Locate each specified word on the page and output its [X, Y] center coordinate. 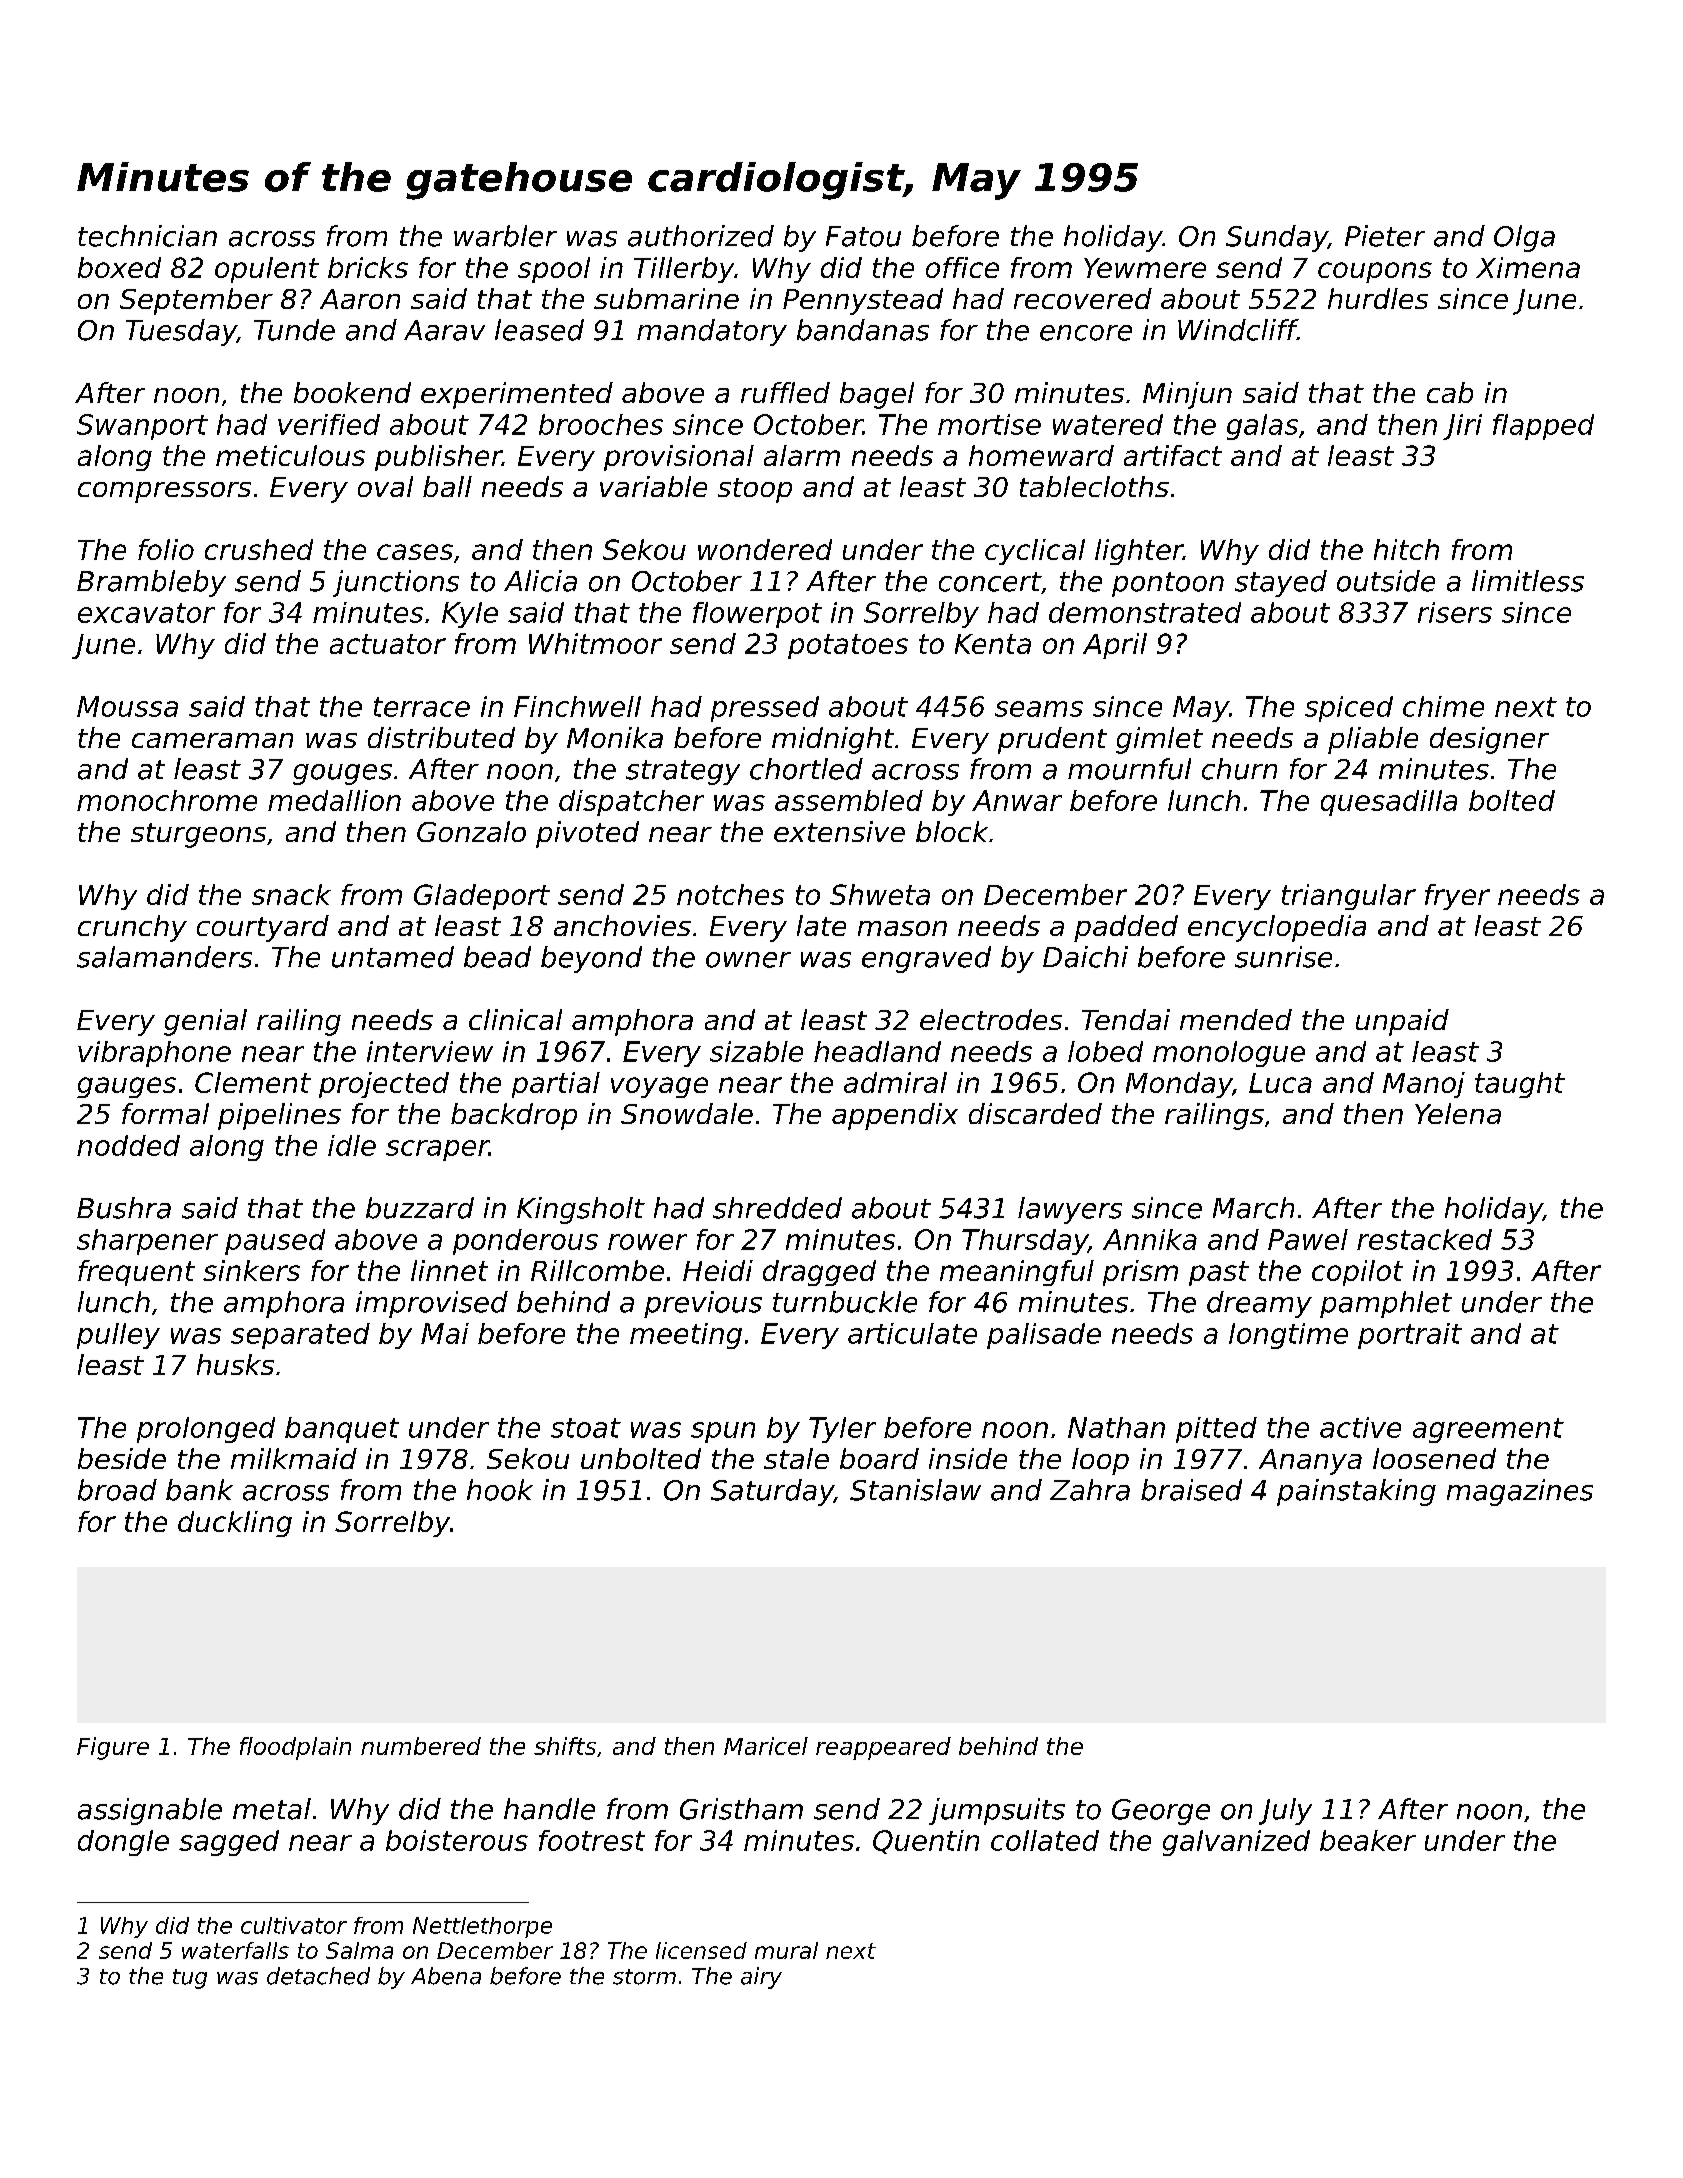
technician [147, 236]
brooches [601, 424]
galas [1262, 427]
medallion [334, 800]
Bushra [124, 1208]
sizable [756, 1051]
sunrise [1283, 957]
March [1253, 1208]
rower [647, 1242]
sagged [229, 1843]
